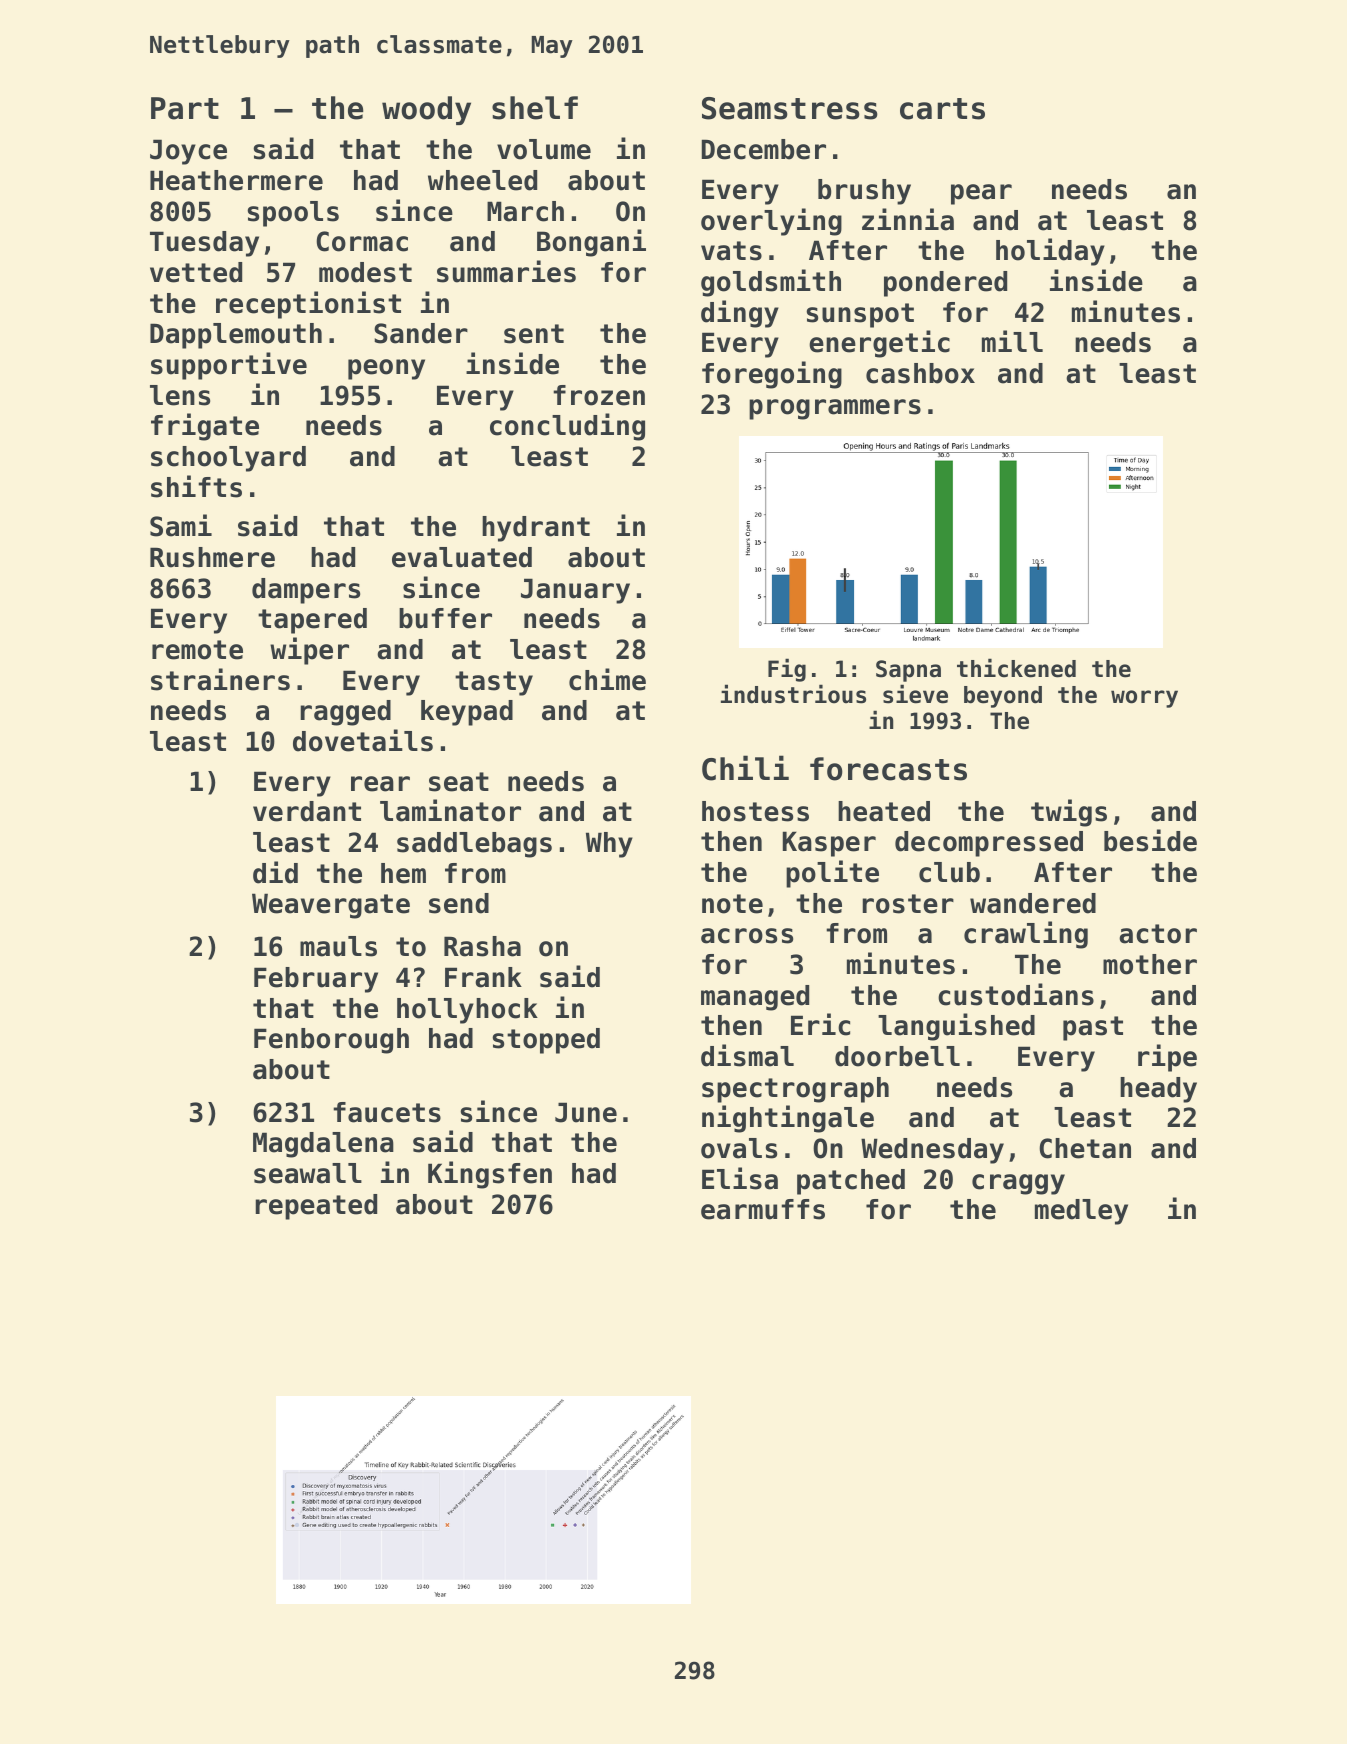 This screenshot has width=1347, height=1744. What do you see at coordinates (1144, 699) in the screenshot?
I see `worry` at bounding box center [1144, 699].
